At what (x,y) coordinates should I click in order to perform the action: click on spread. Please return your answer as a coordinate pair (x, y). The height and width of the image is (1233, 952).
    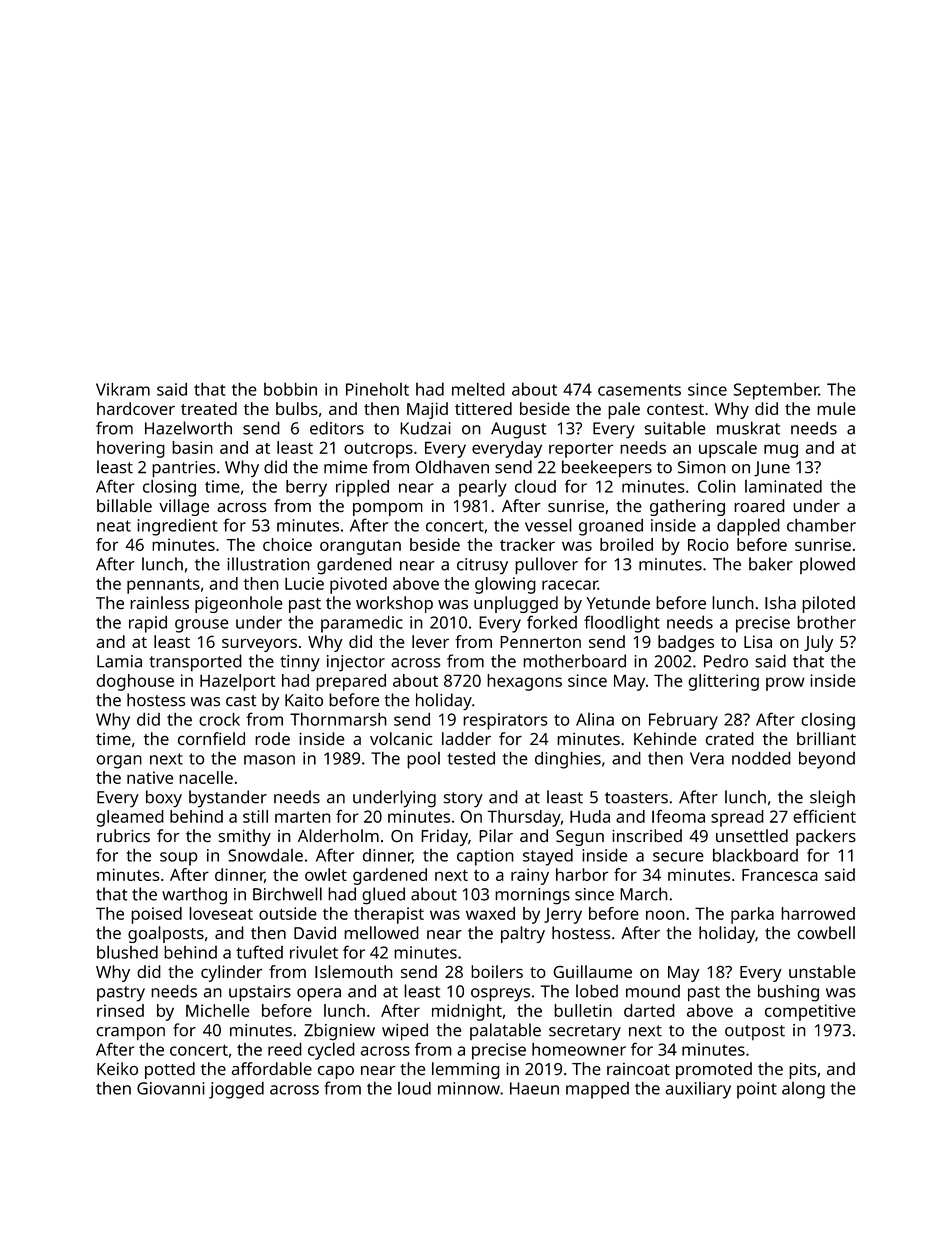
    Looking at the image, I should click on (737, 818).
